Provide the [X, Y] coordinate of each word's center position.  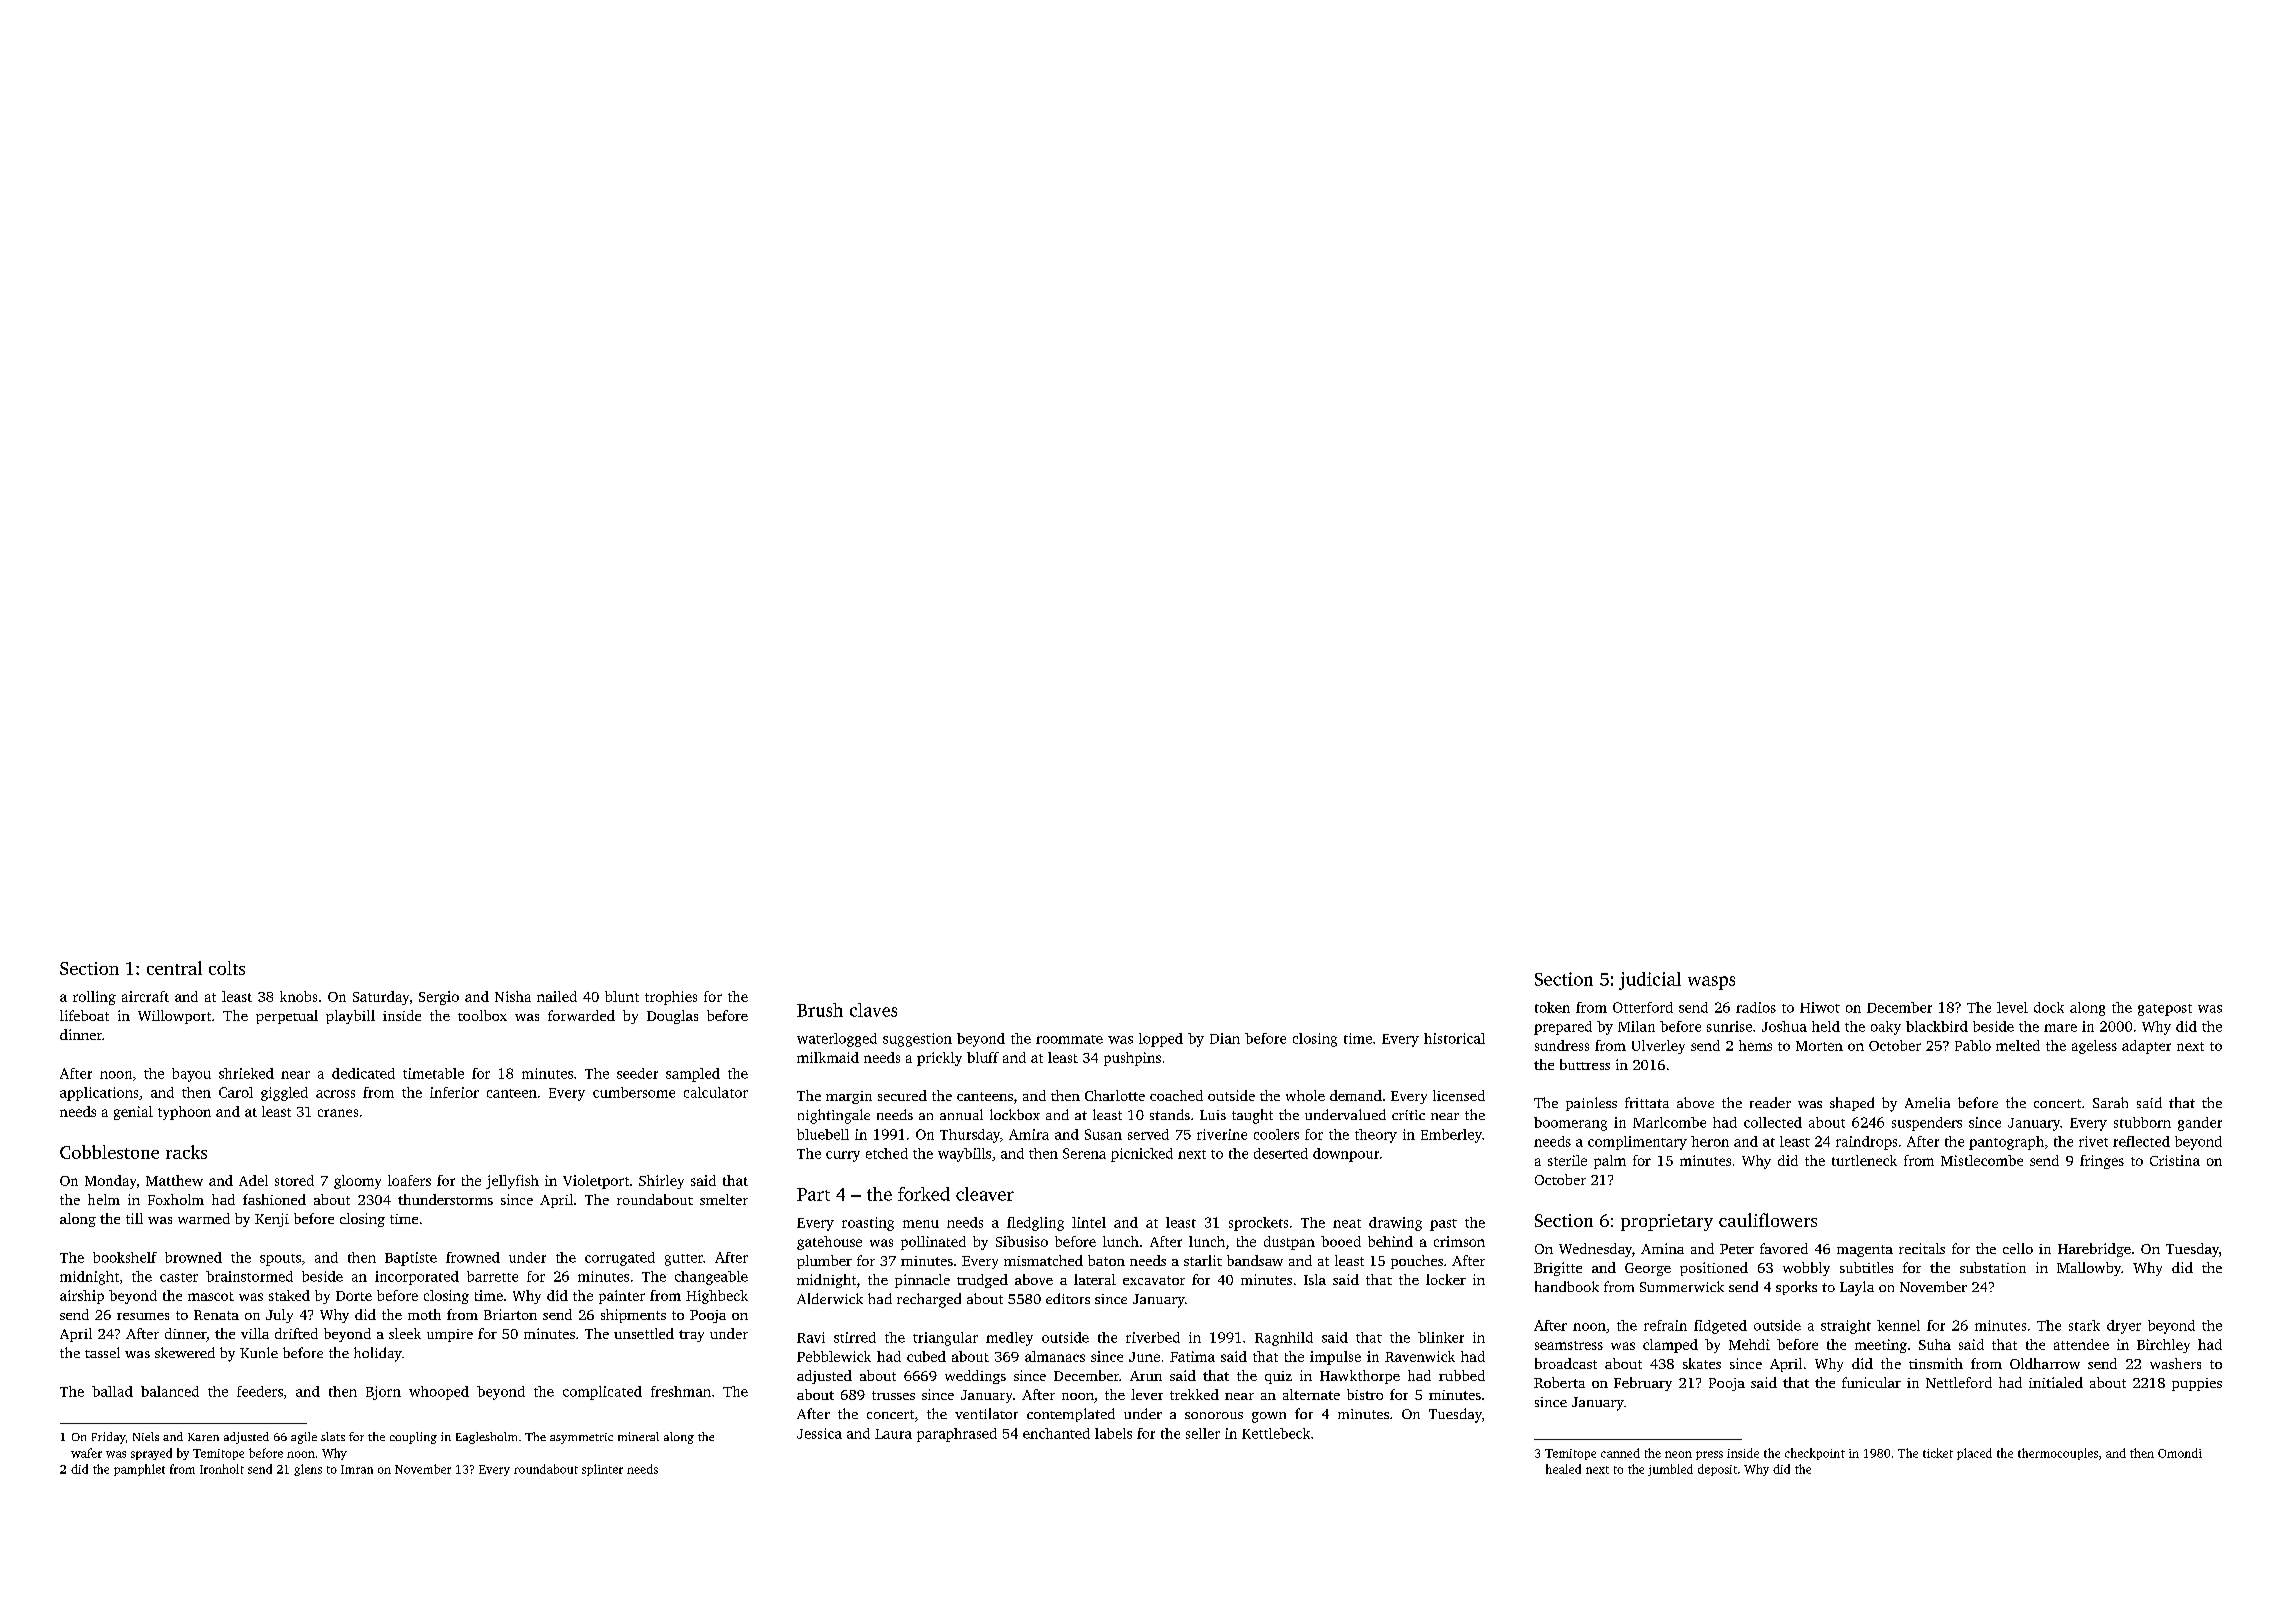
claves [873, 1010]
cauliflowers [1768, 1220]
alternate [1311, 1394]
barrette [492, 1276]
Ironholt [222, 1469]
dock [2049, 1007]
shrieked [246, 1073]
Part [813, 1194]
